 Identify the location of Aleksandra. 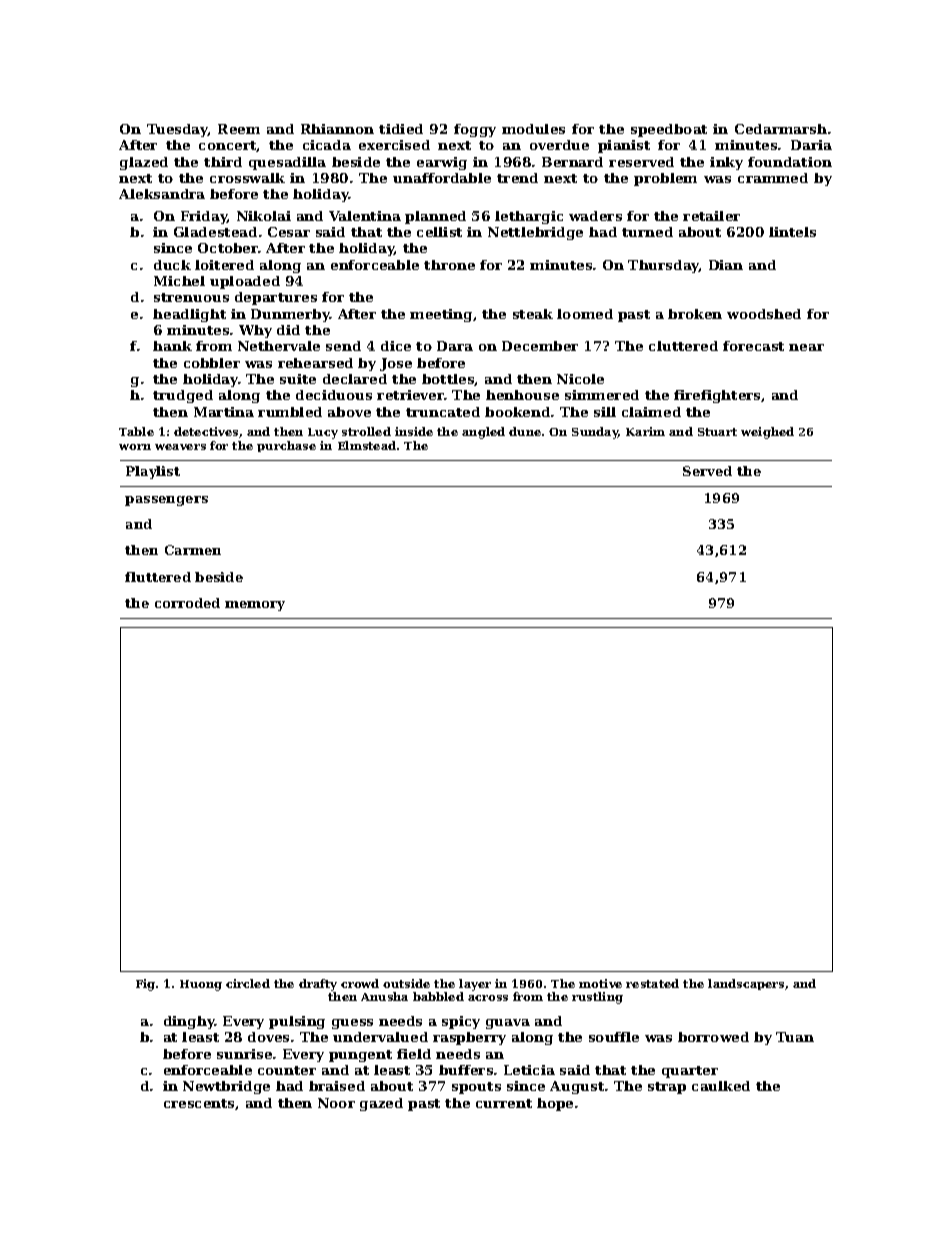
(162, 194).
